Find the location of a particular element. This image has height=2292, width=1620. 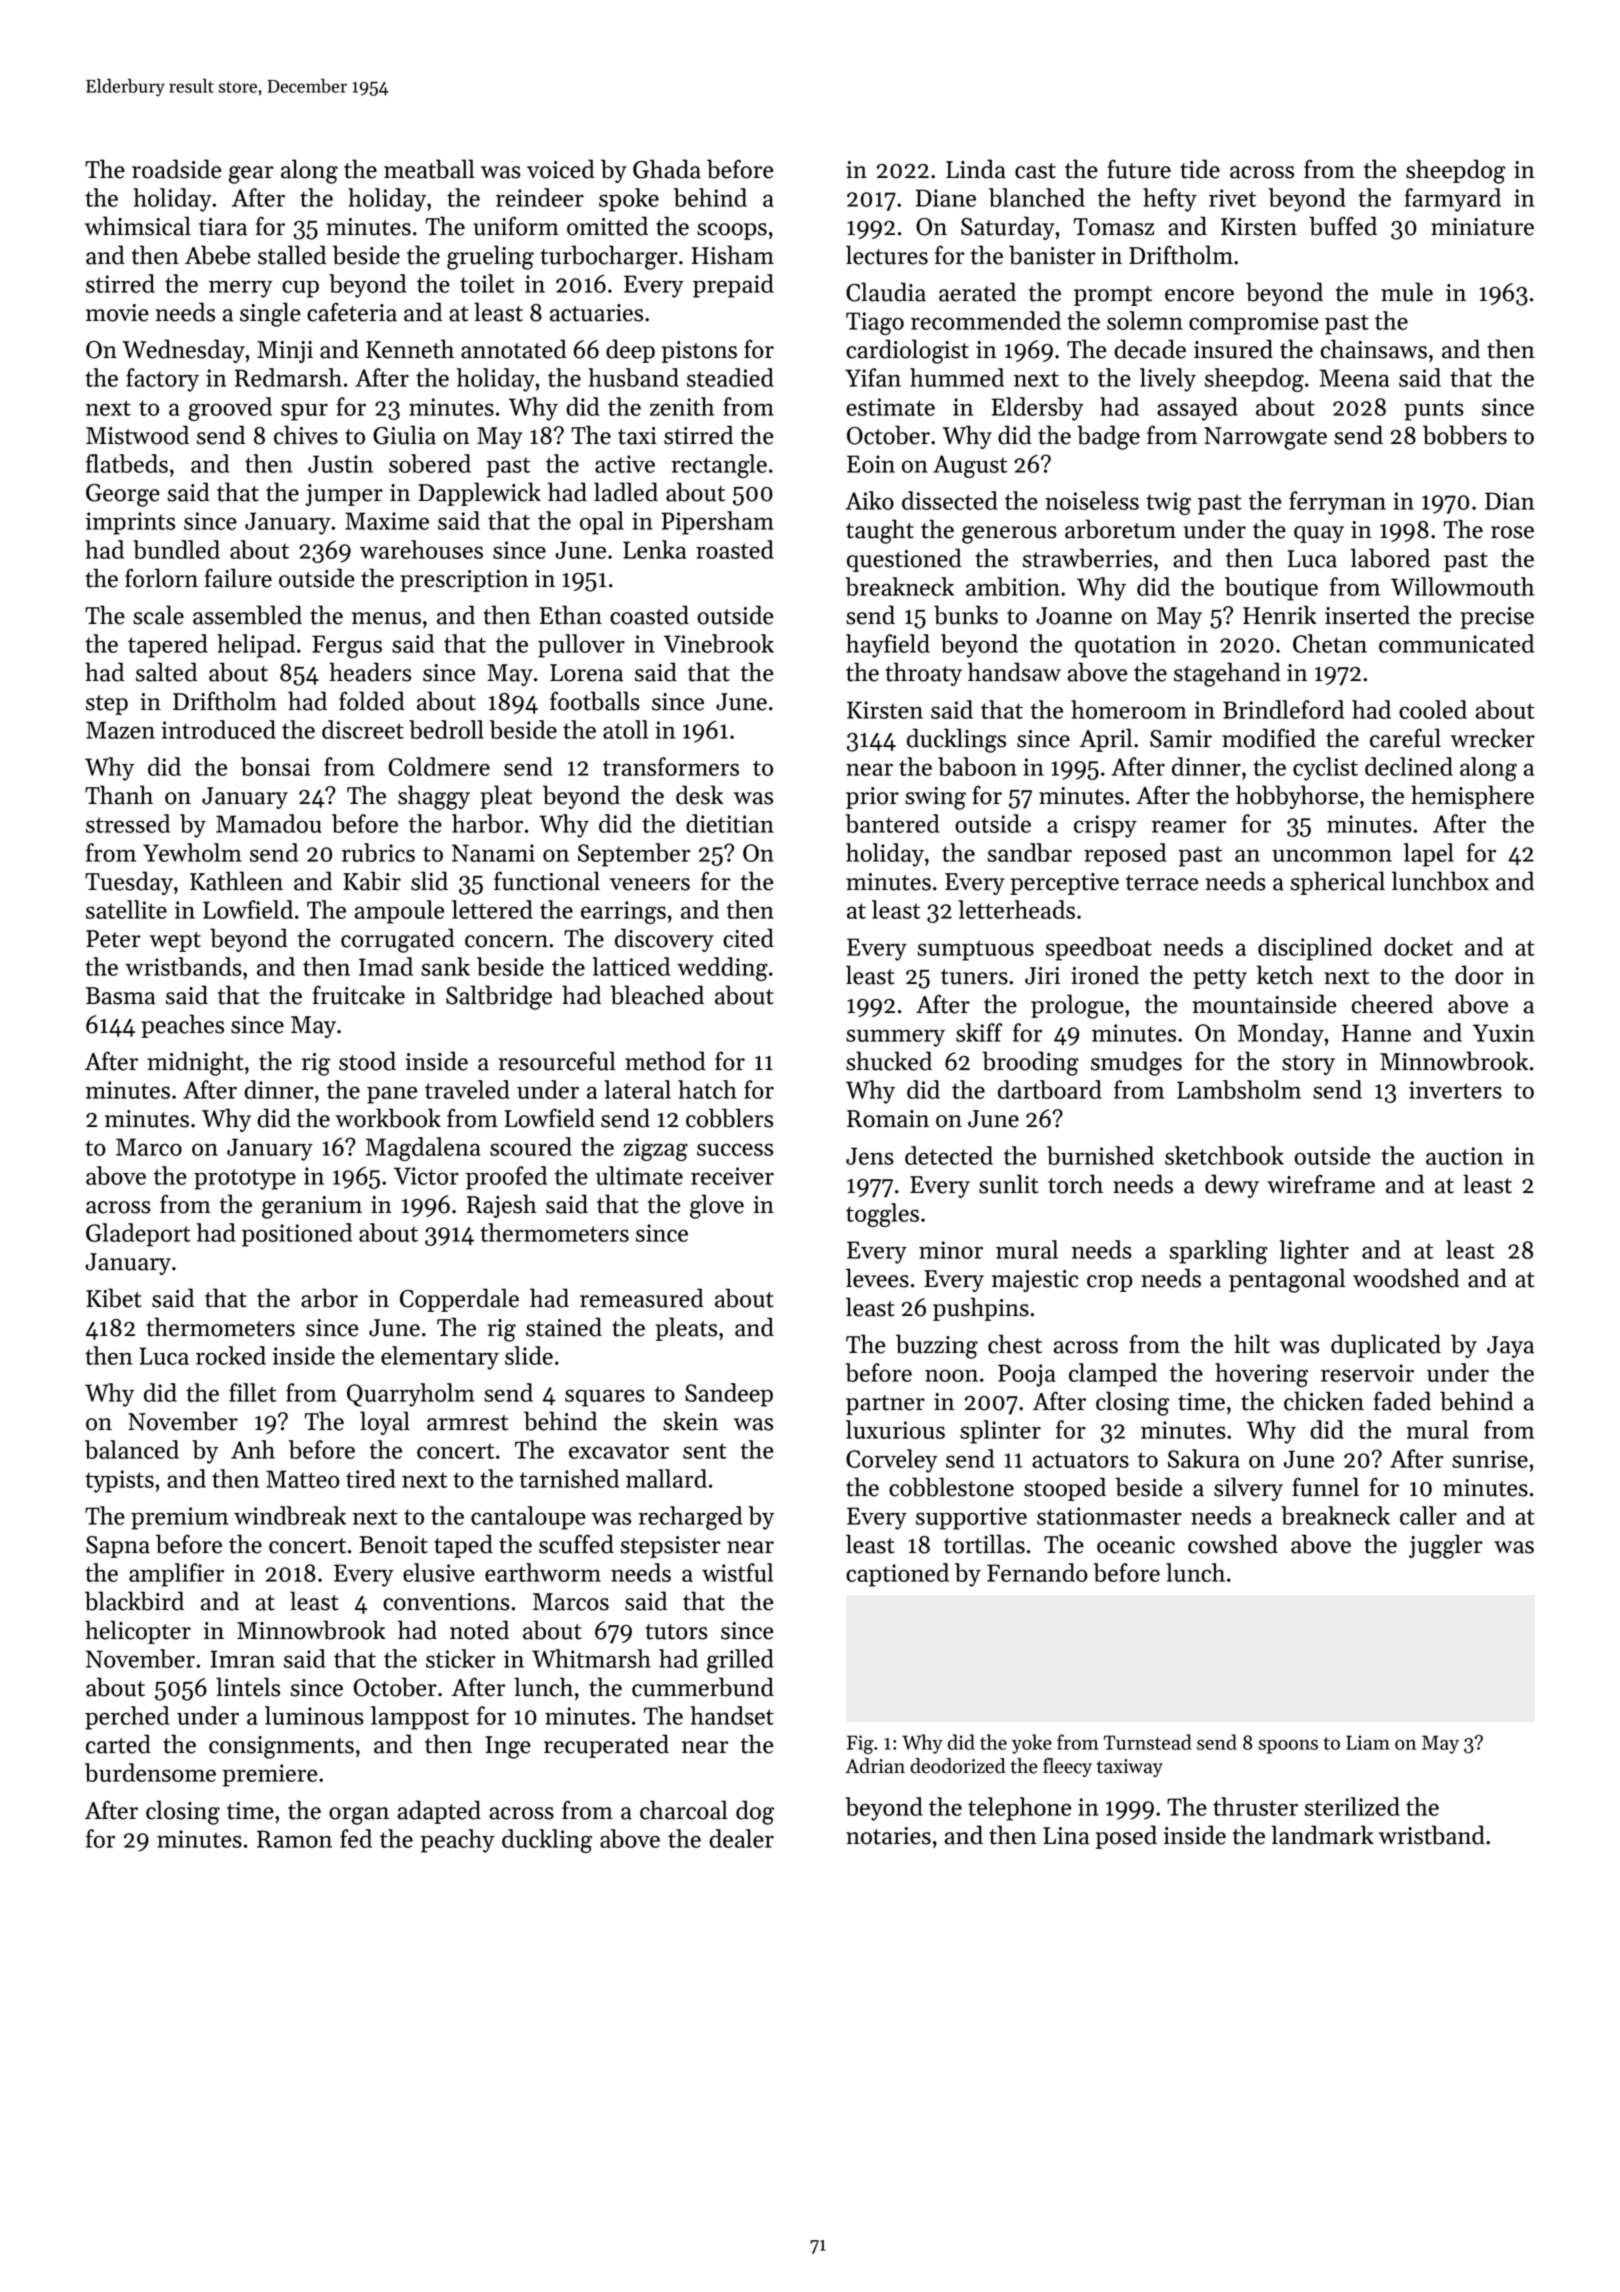

lighter is located at coordinates (1314, 1252).
